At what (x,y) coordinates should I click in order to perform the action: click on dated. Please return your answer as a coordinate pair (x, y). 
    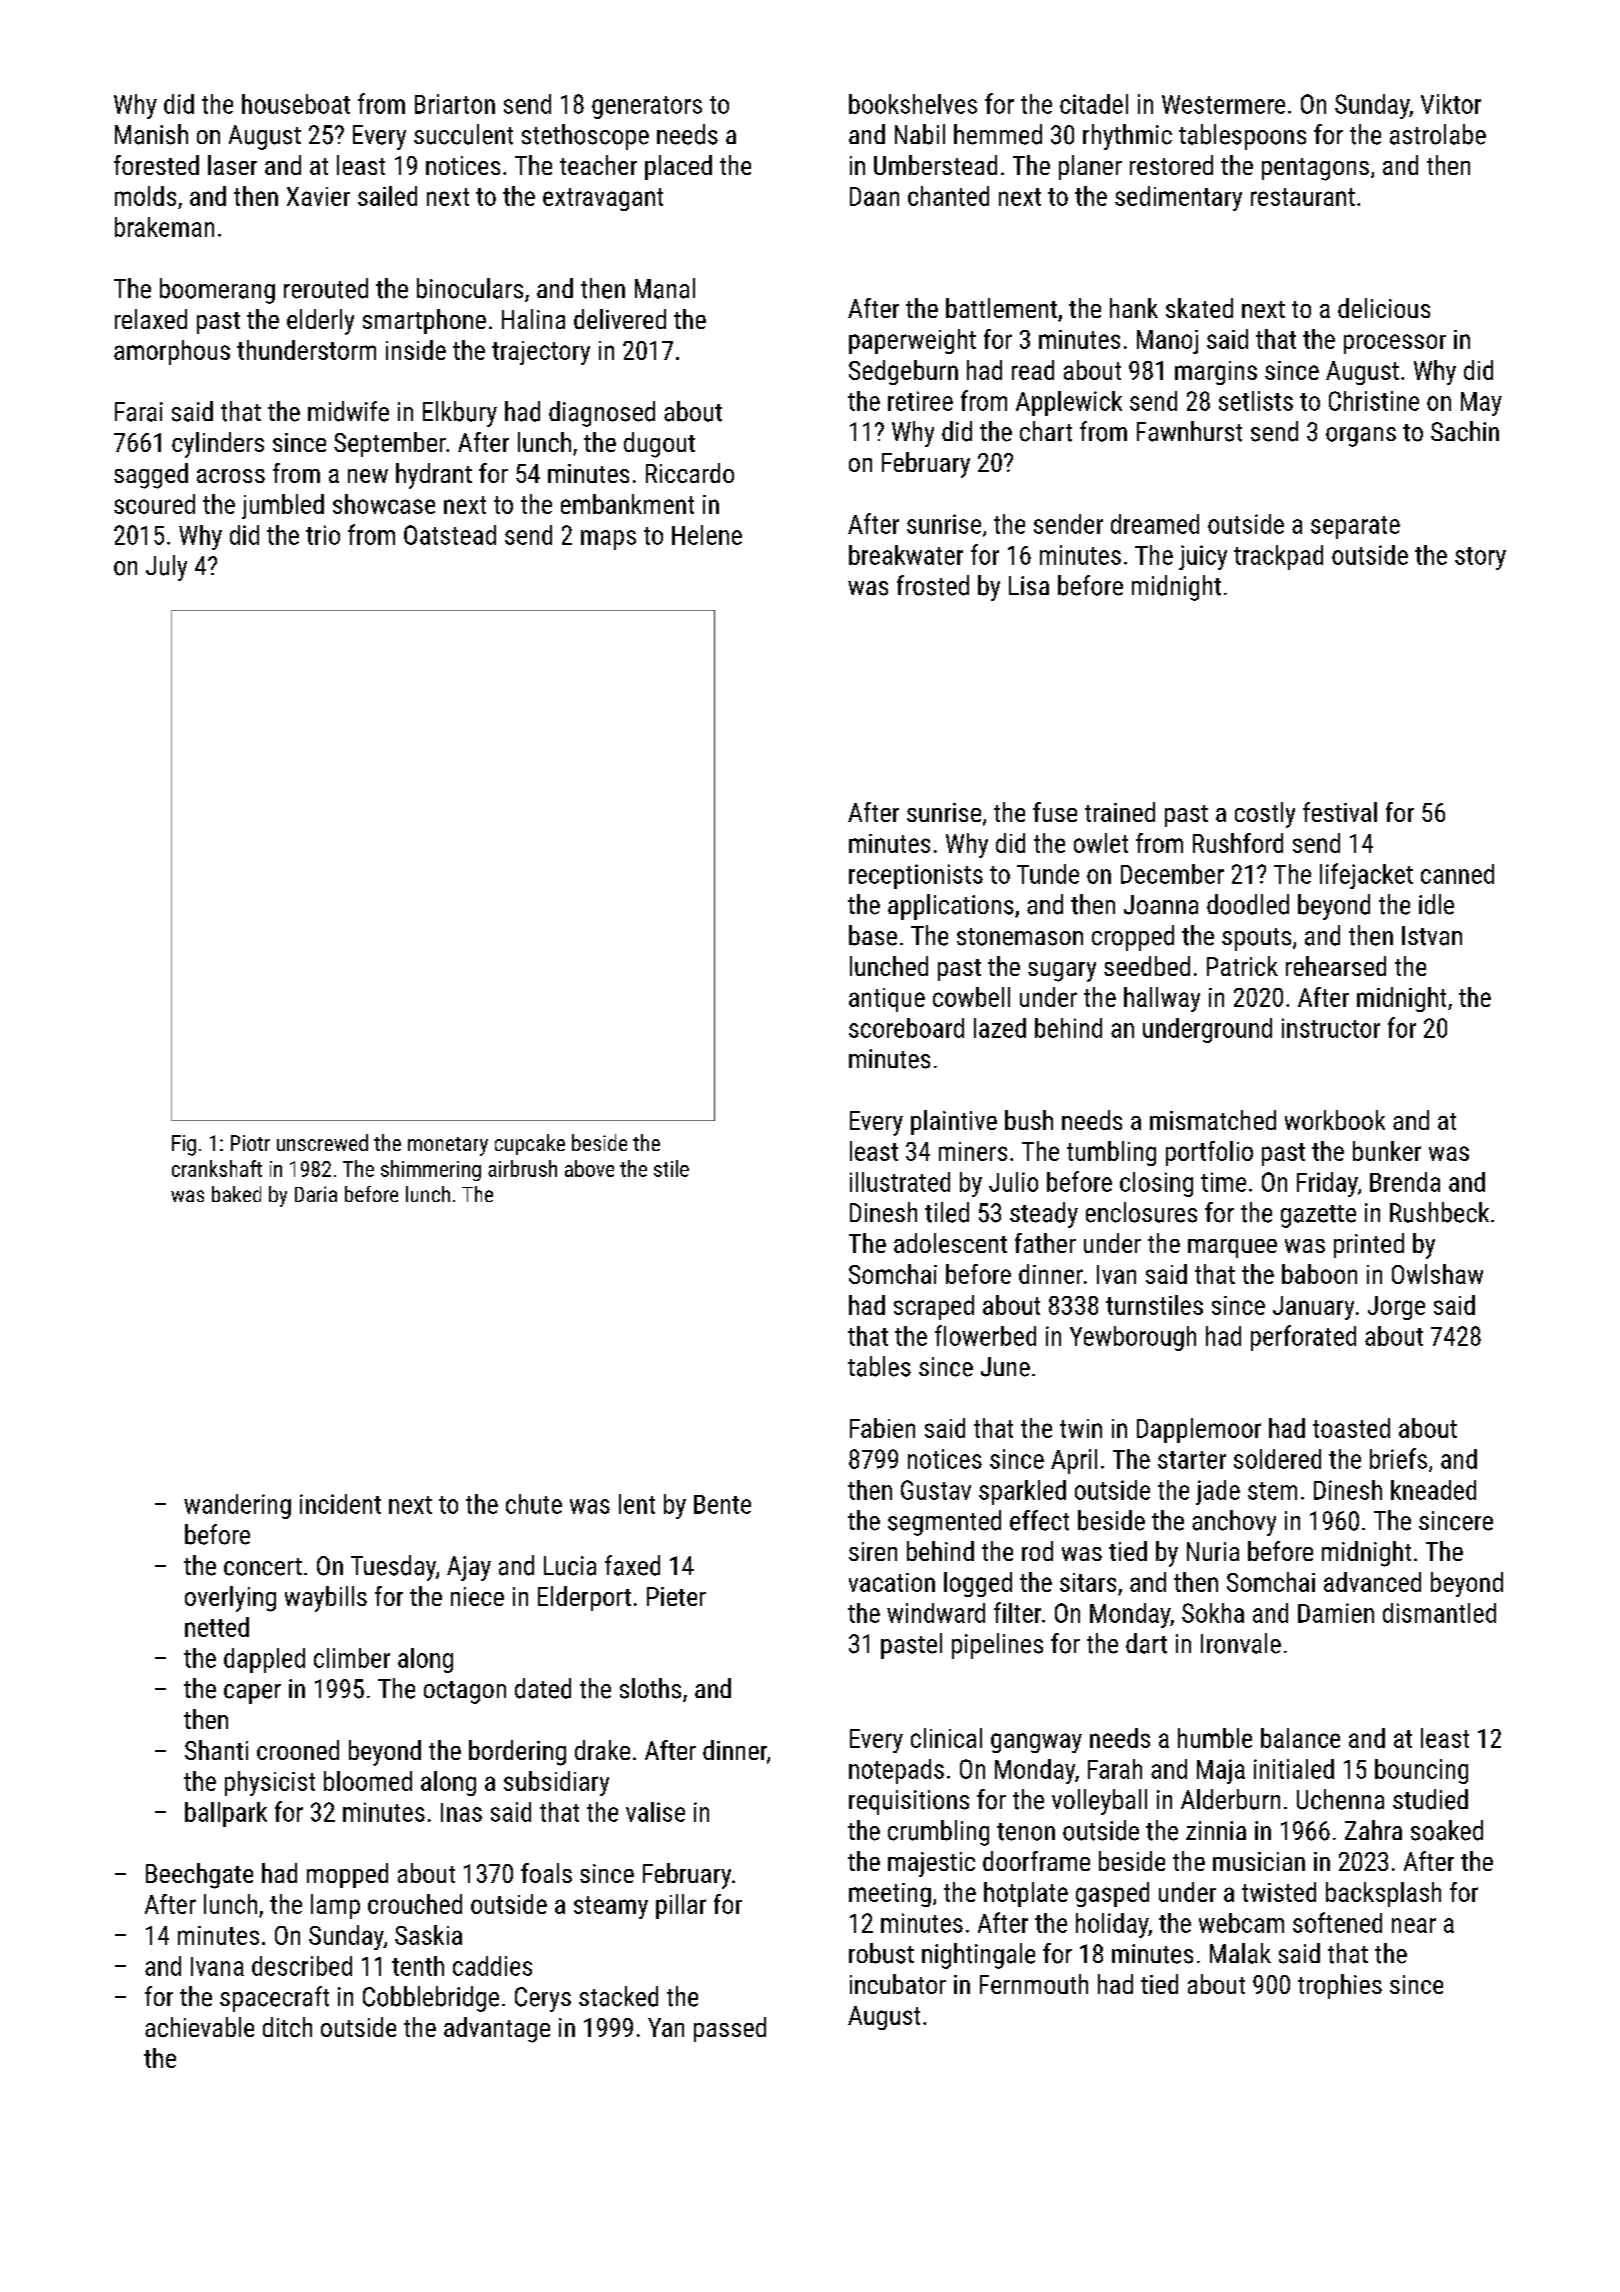
    Looking at the image, I should click on (543, 1688).
